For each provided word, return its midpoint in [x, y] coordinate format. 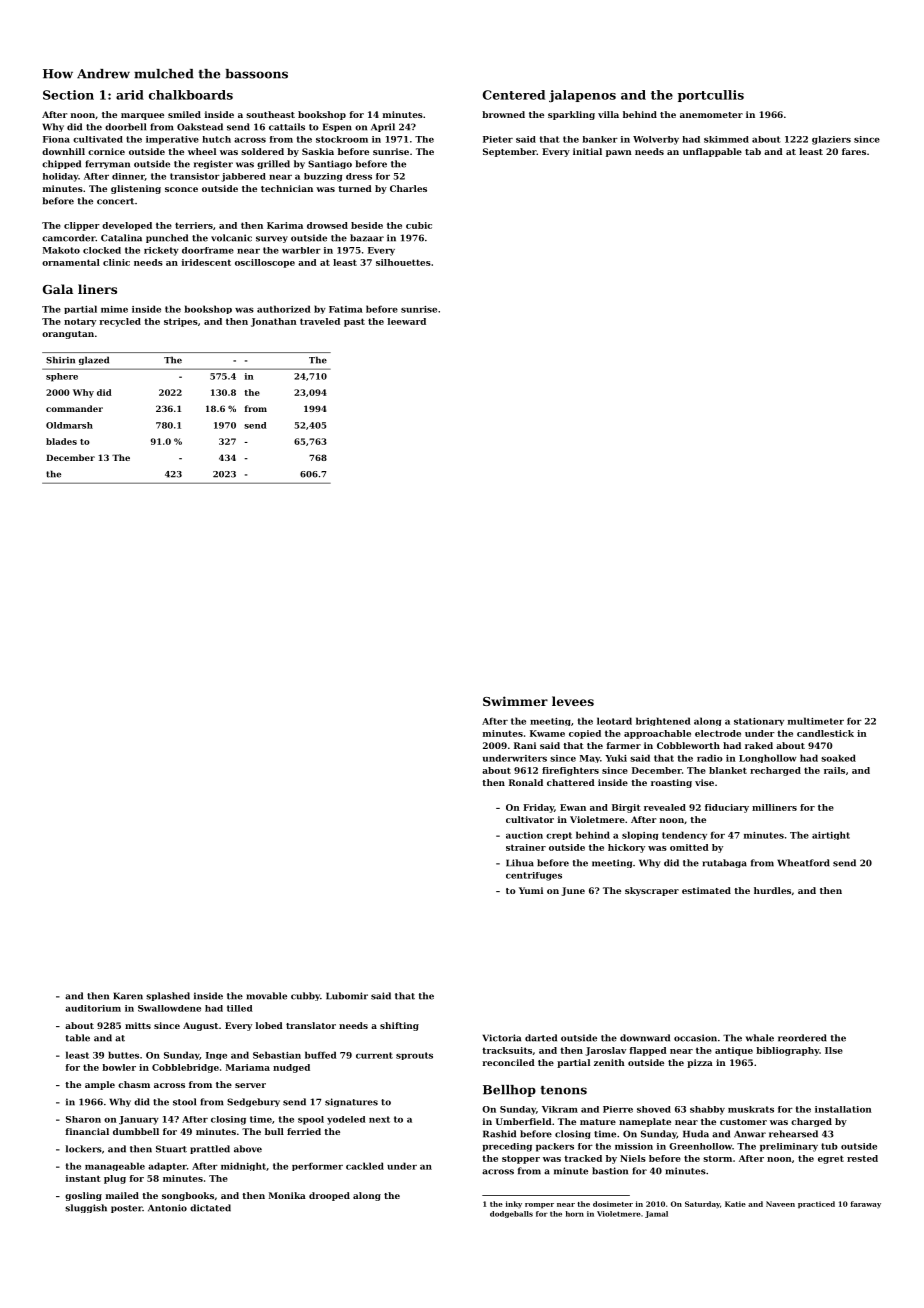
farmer [624, 745]
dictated [210, 1208]
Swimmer [515, 701]
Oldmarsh [69, 425]
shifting [399, 1026]
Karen [128, 996]
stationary [759, 722]
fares [854, 151]
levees [573, 701]
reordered [802, 1038]
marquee [142, 116]
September [510, 152]
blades [61, 441]
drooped [329, 1196]
